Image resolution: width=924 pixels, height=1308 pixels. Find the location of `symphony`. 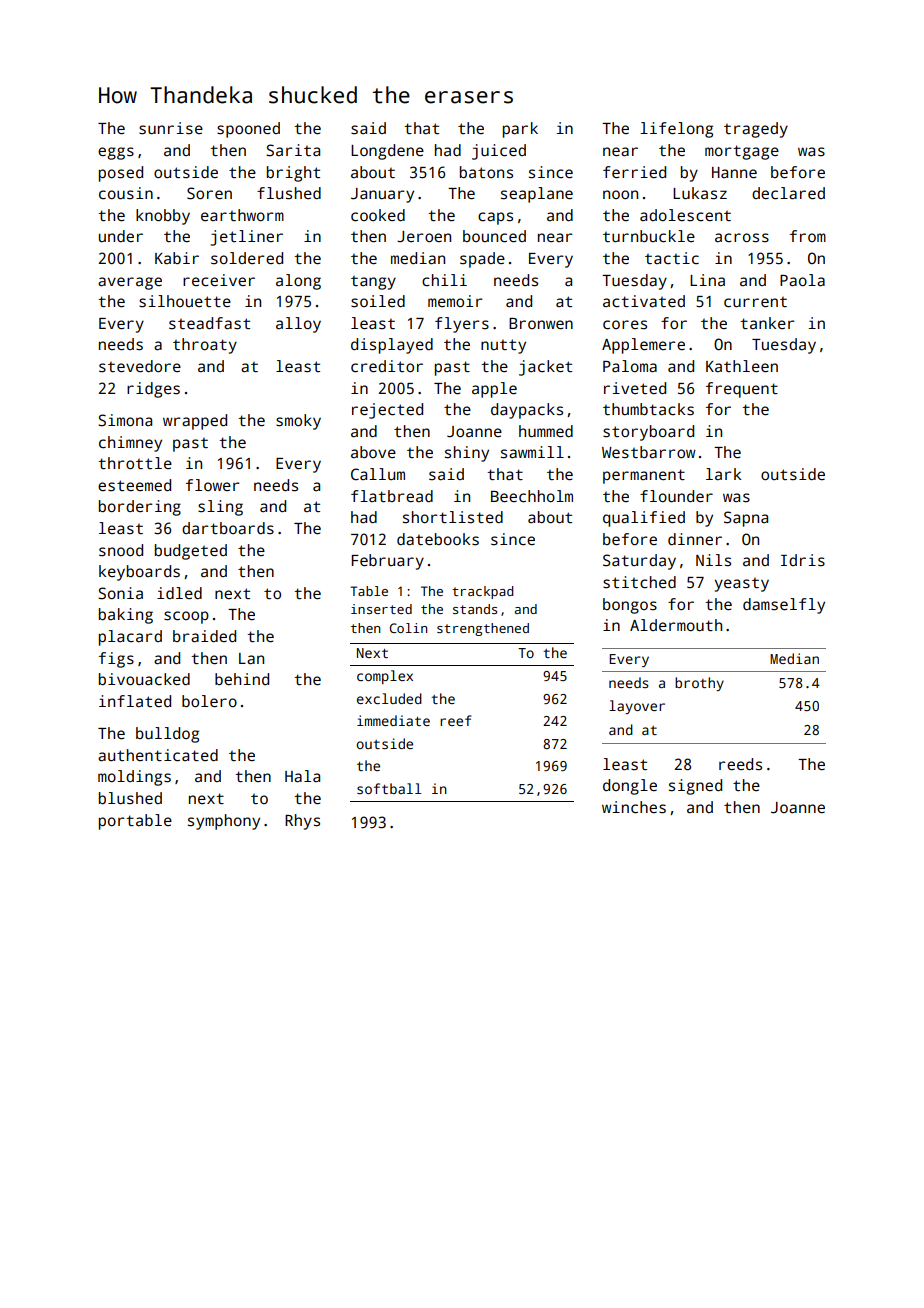

symphony is located at coordinates (224, 822).
